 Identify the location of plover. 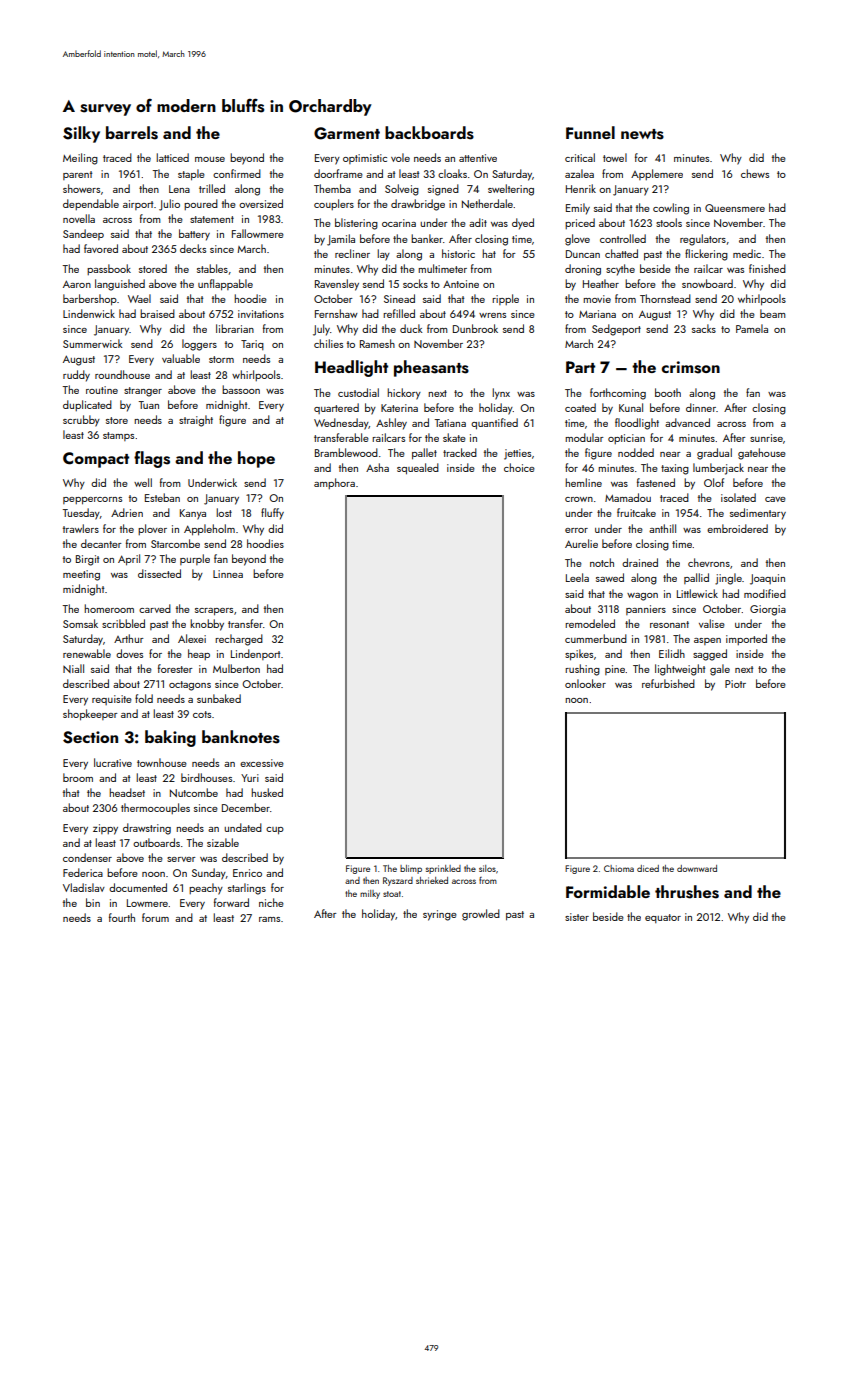
(152, 529).
